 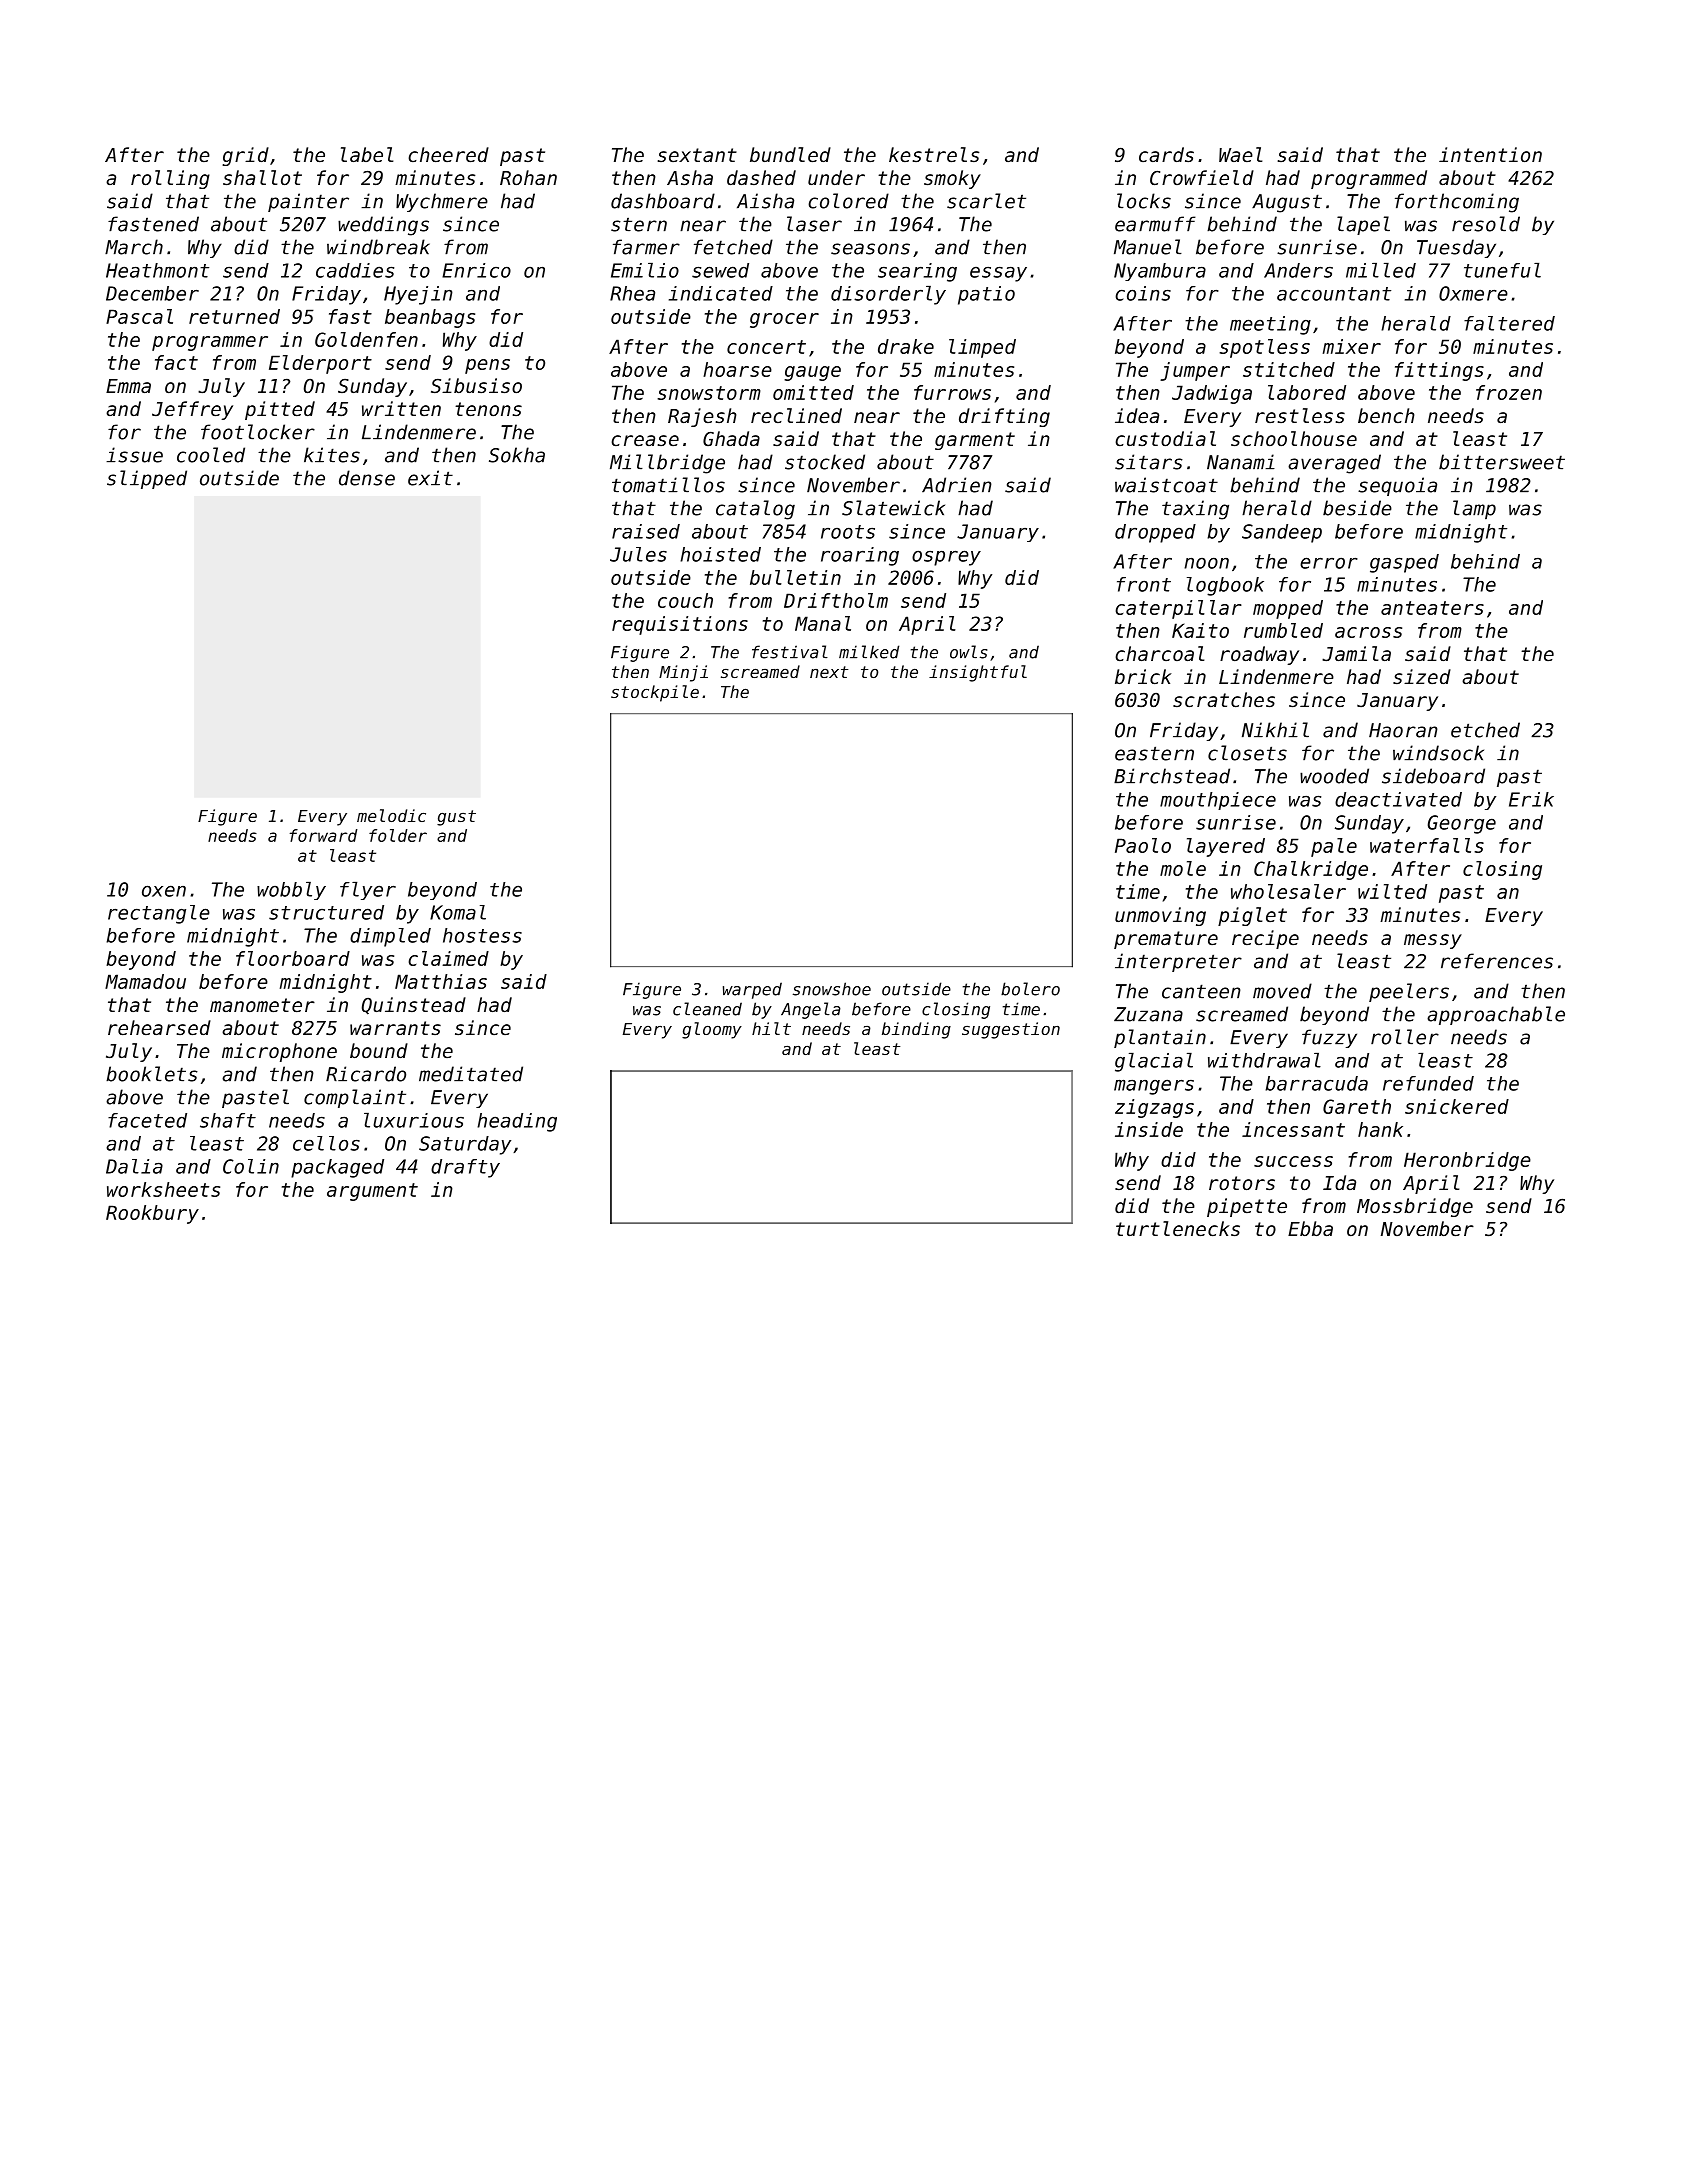 What do you see at coordinates (1030, 989) in the document?
I see `bolero` at bounding box center [1030, 989].
